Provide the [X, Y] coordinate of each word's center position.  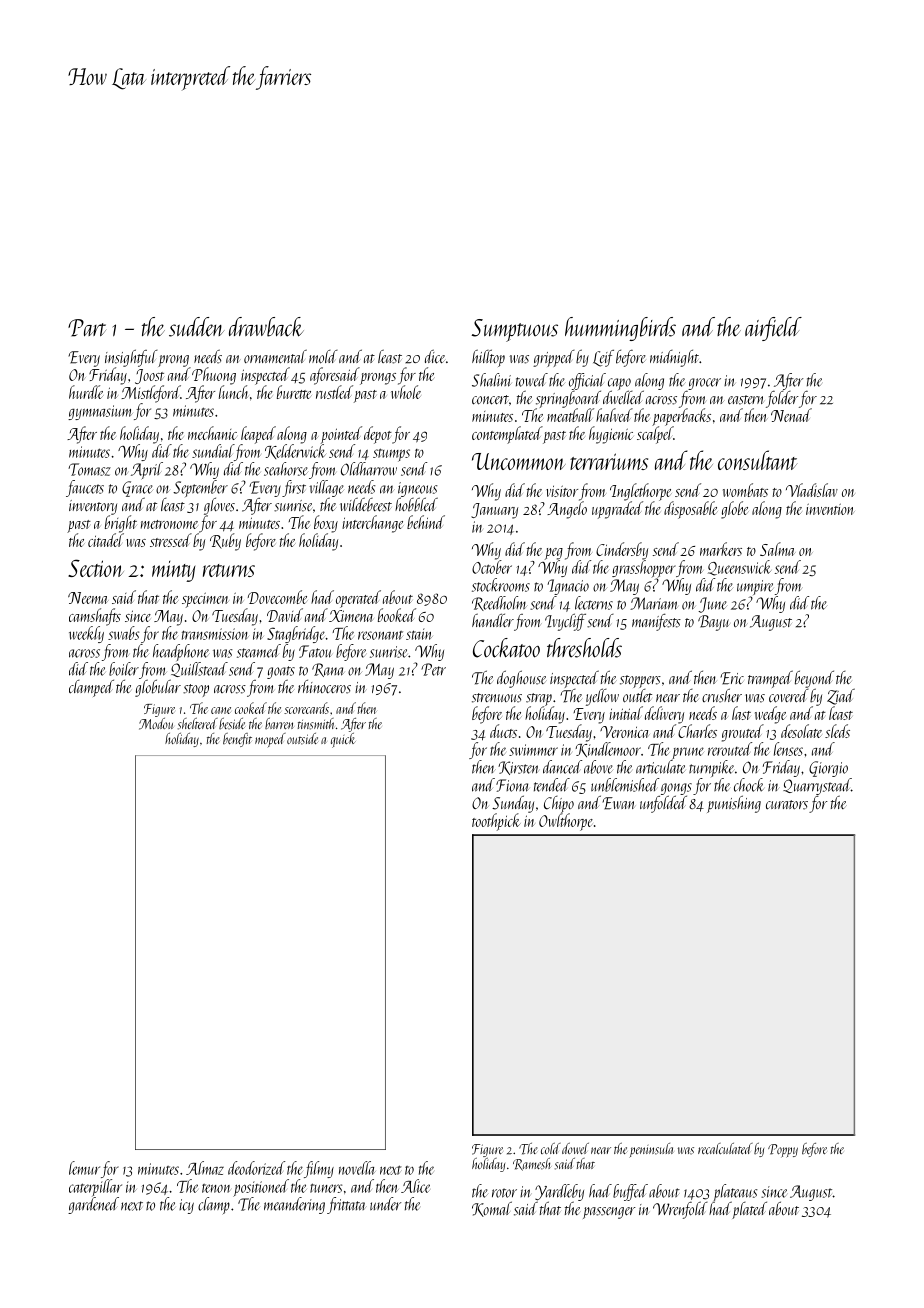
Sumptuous [514, 330]
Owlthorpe [566, 822]
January [494, 511]
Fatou [315, 651]
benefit [237, 740]
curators [787, 805]
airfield [773, 329]
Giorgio [828, 769]
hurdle [86, 392]
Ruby [225, 542]
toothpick [496, 822]
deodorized [256, 1168]
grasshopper [644, 569]
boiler [124, 669]
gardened [93, 1205]
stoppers [640, 681]
